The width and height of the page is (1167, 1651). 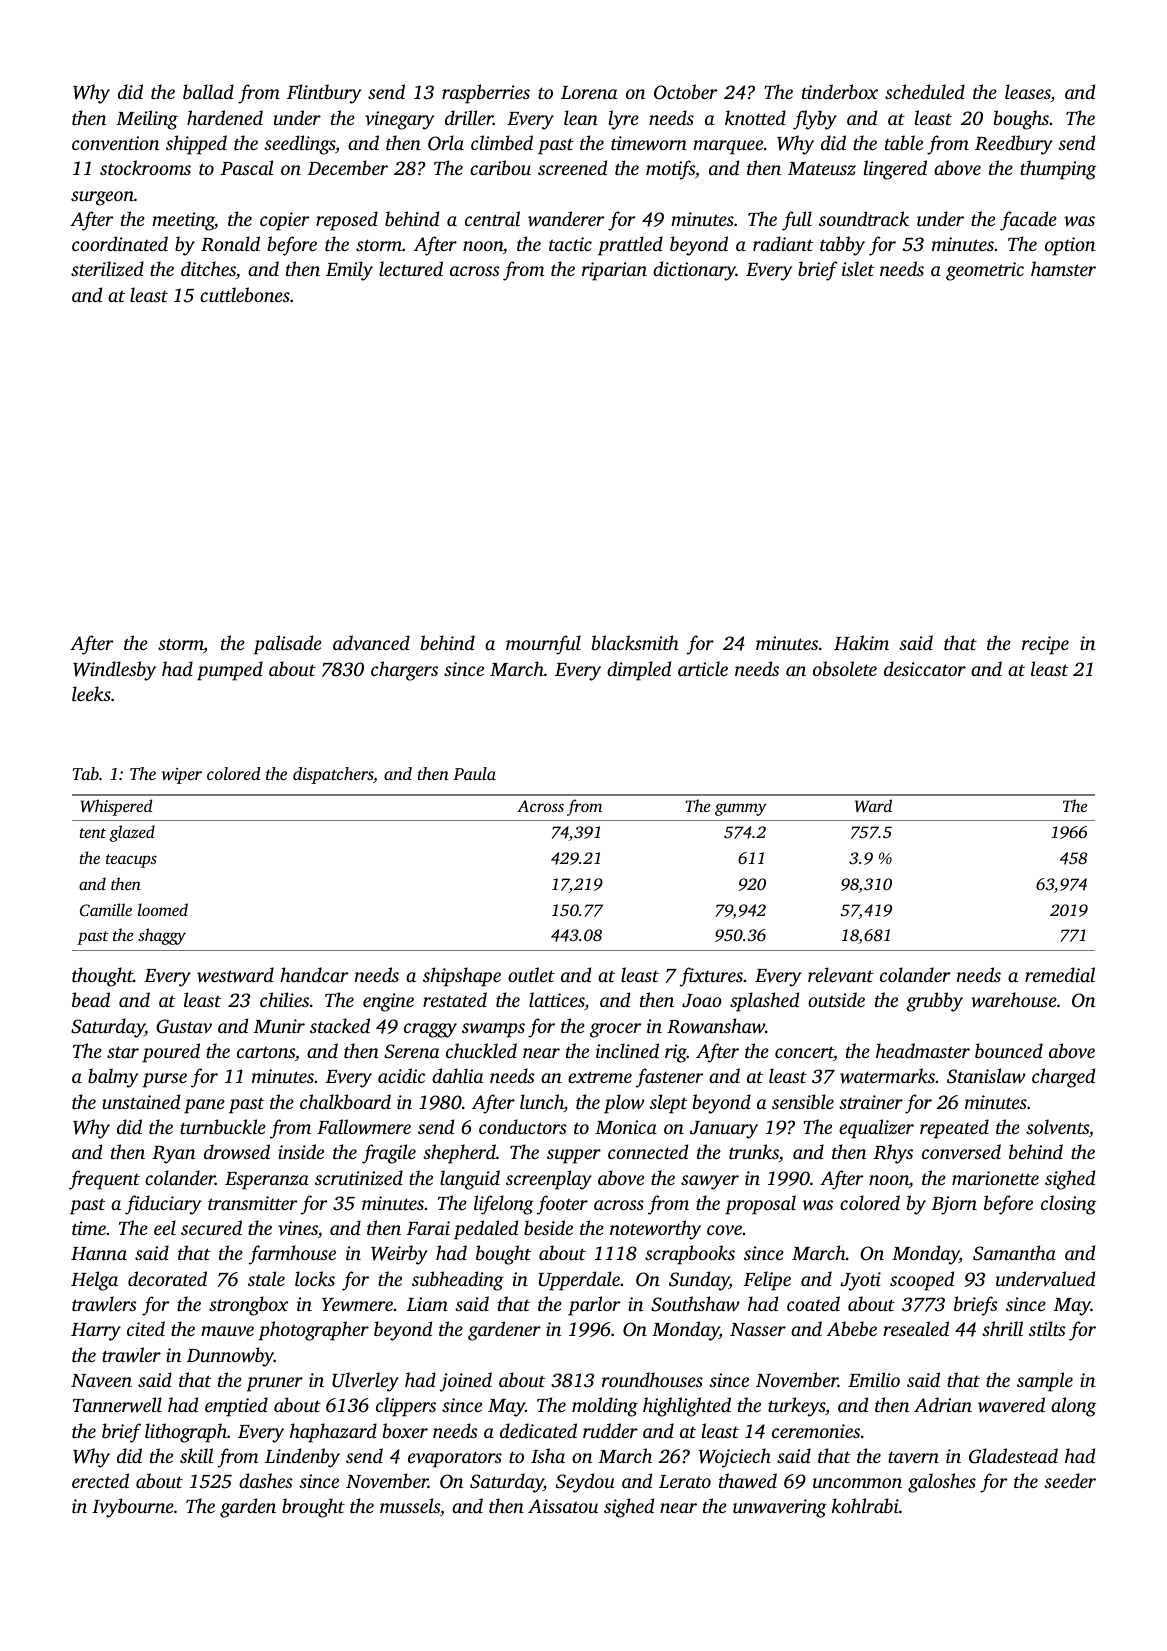 I want to click on Windlesby, so click(x=114, y=671).
